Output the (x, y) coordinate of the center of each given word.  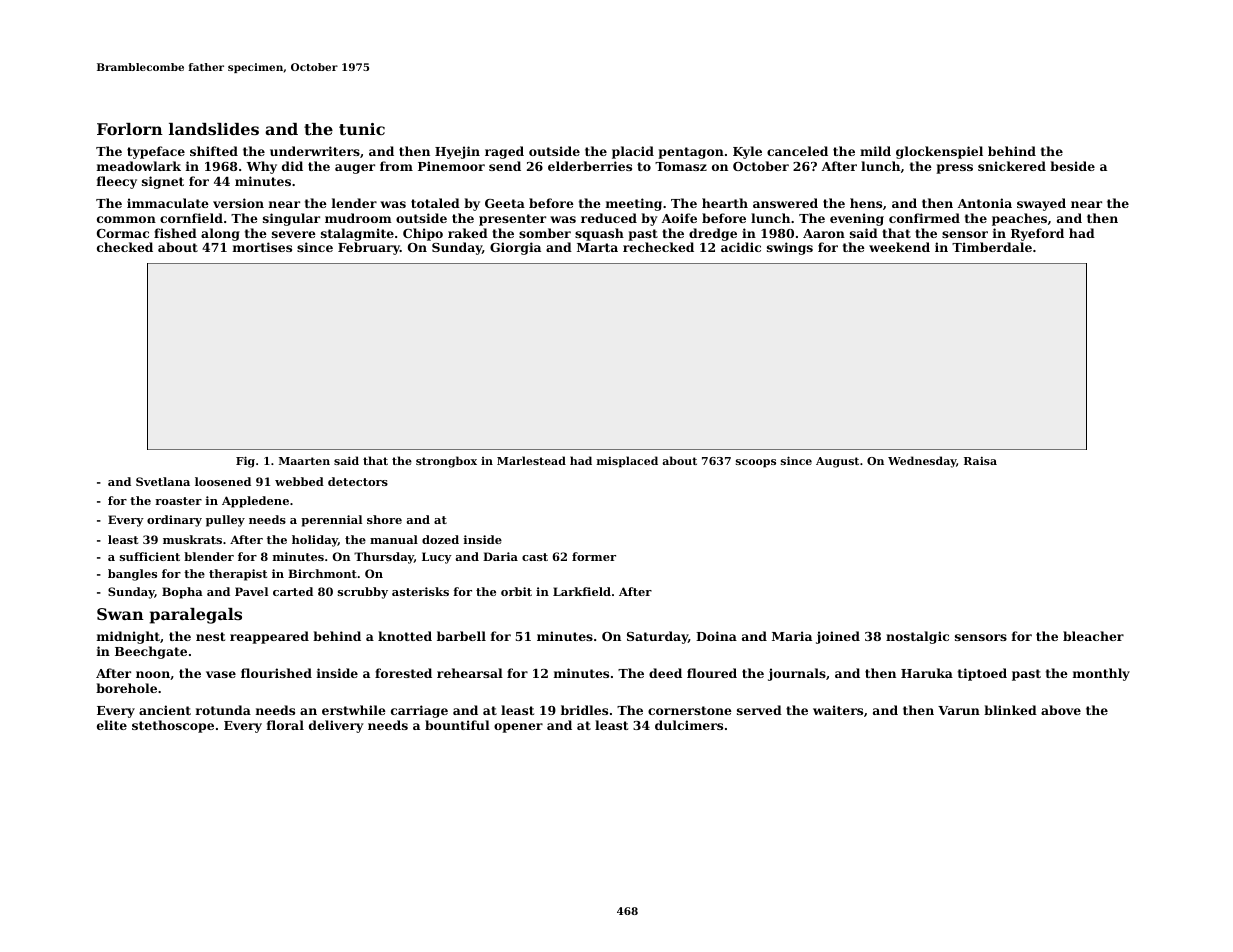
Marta (597, 247)
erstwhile (354, 710)
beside (1072, 166)
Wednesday (922, 462)
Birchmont (322, 573)
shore (384, 519)
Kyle (747, 152)
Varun (959, 710)
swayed (1041, 204)
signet (163, 182)
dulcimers (689, 725)
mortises (262, 247)
